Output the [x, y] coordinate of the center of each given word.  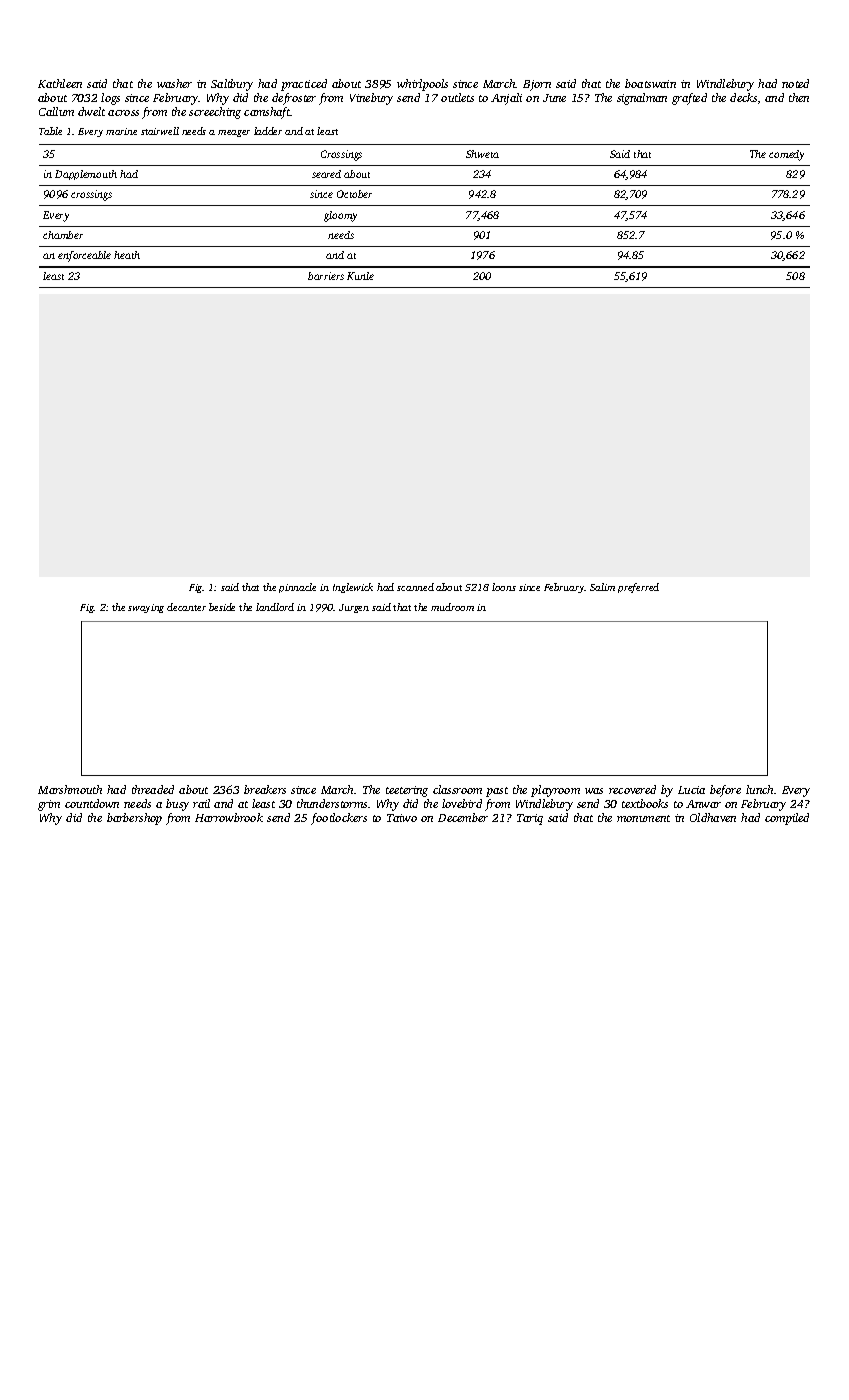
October [354, 194]
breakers [265, 789]
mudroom [452, 607]
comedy [786, 155]
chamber [63, 235]
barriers [326, 276]
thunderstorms [332, 803]
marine [121, 131]
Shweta [482, 154]
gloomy [340, 216]
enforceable [84, 256]
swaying [146, 608]
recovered [632, 789]
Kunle [360, 276]
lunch [759, 789]
